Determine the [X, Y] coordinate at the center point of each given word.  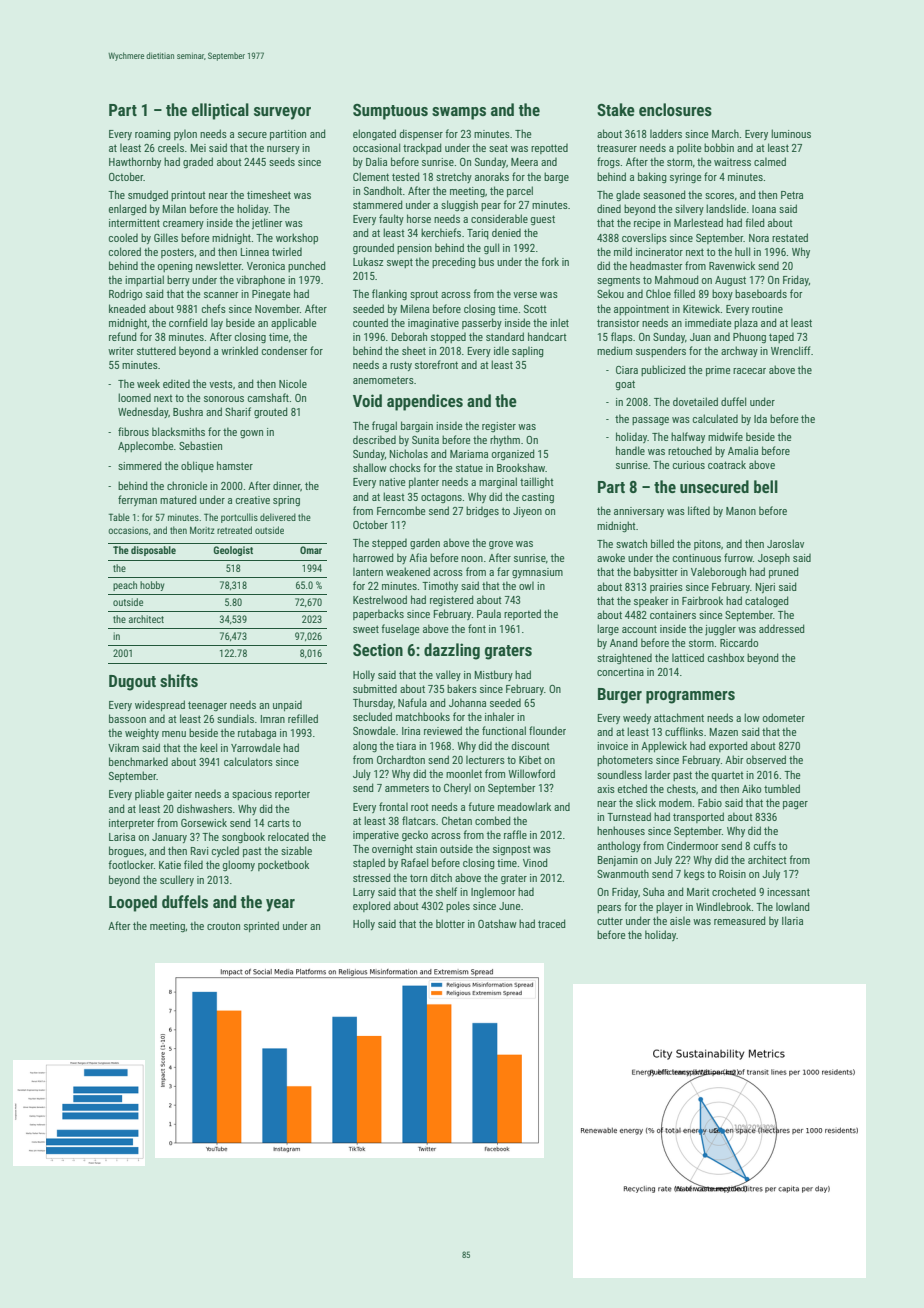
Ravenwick [732, 265]
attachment [679, 717]
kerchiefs [441, 232]
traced [552, 923]
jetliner [267, 223]
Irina [411, 731]
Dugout [132, 683]
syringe [686, 178]
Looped [133, 903]
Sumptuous [390, 112]
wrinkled [239, 350]
